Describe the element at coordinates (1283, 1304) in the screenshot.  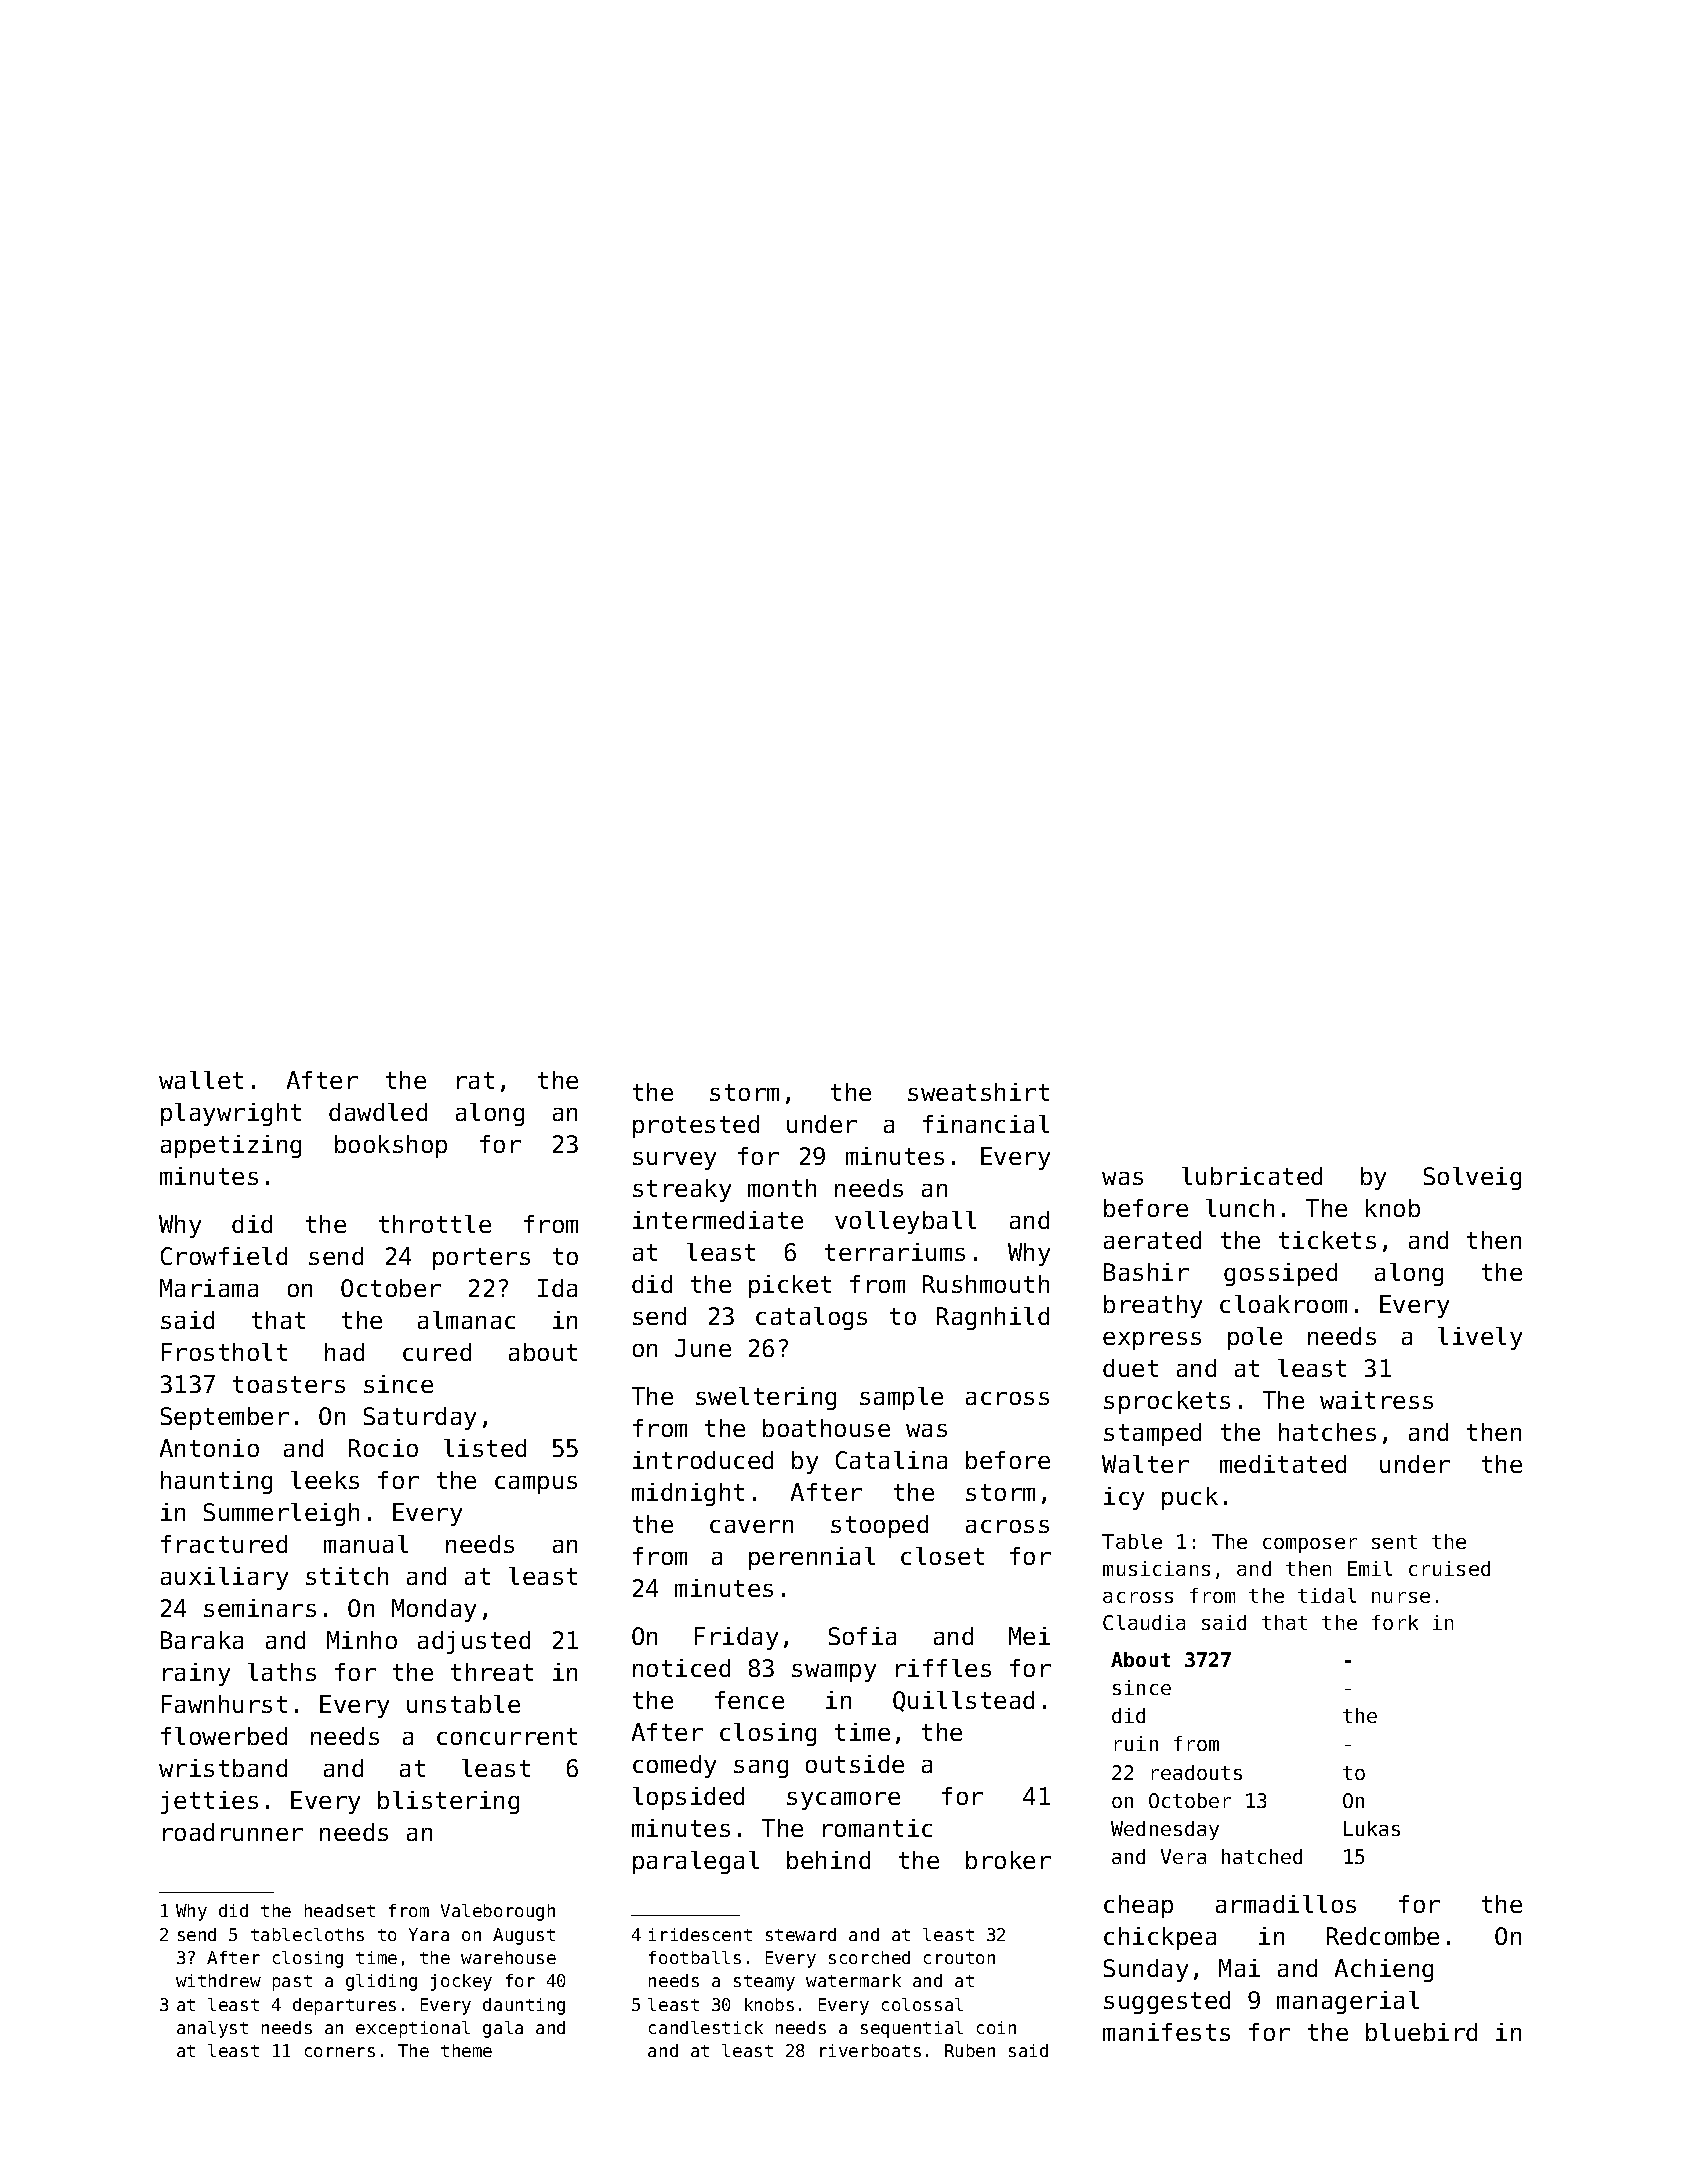
I see `cloakroom` at that location.
